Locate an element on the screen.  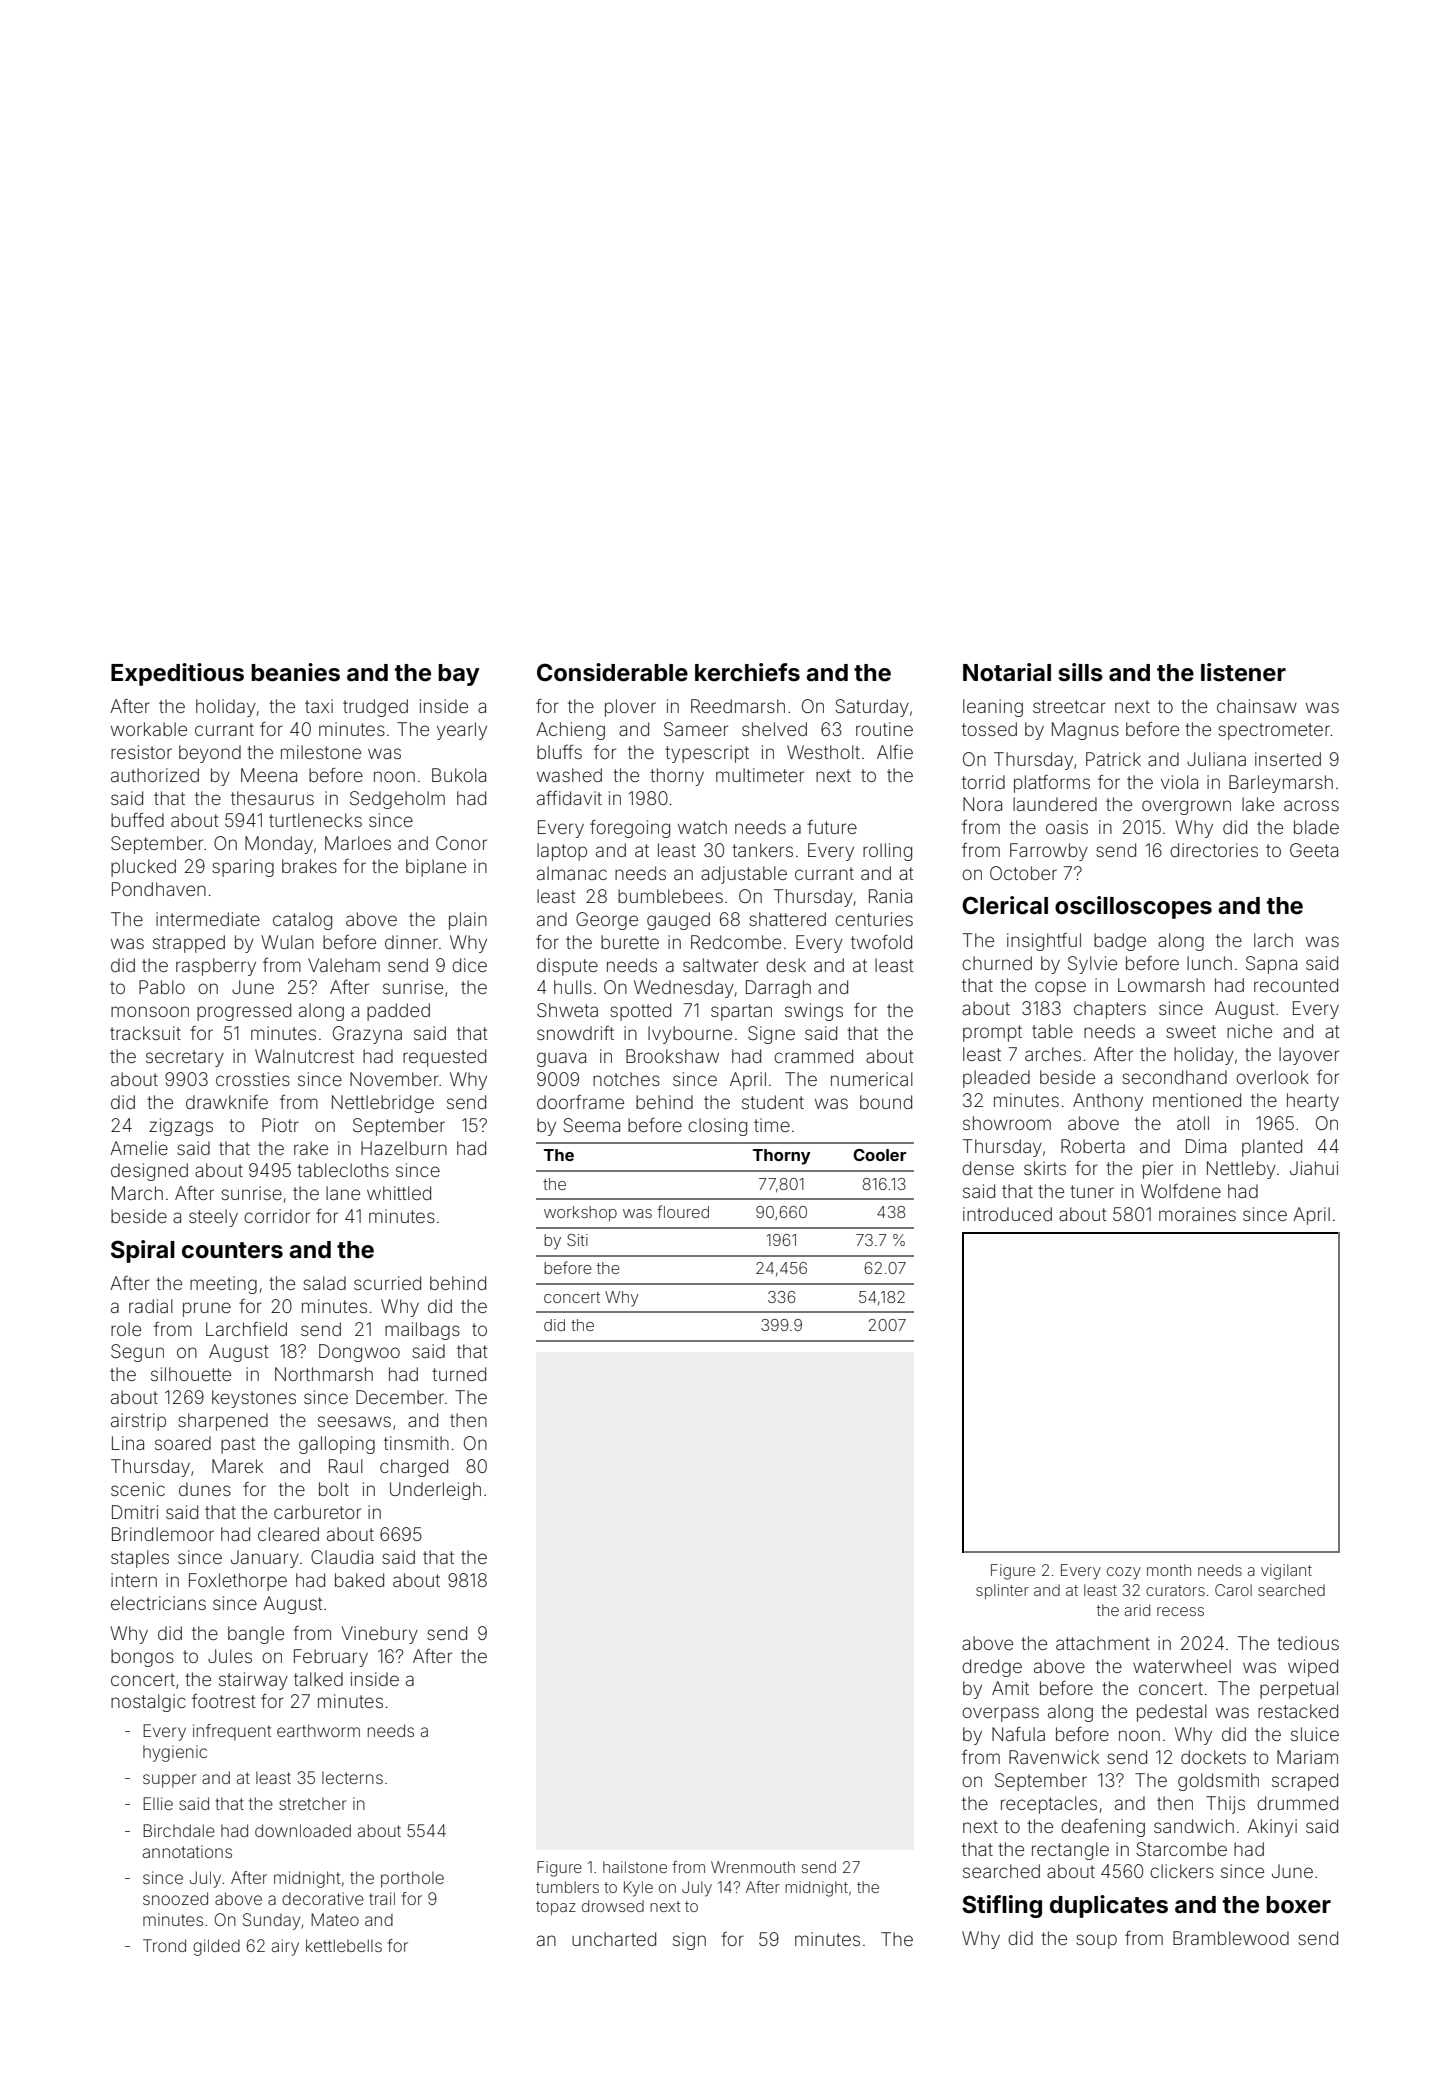
overpass is located at coordinates (1000, 1714).
